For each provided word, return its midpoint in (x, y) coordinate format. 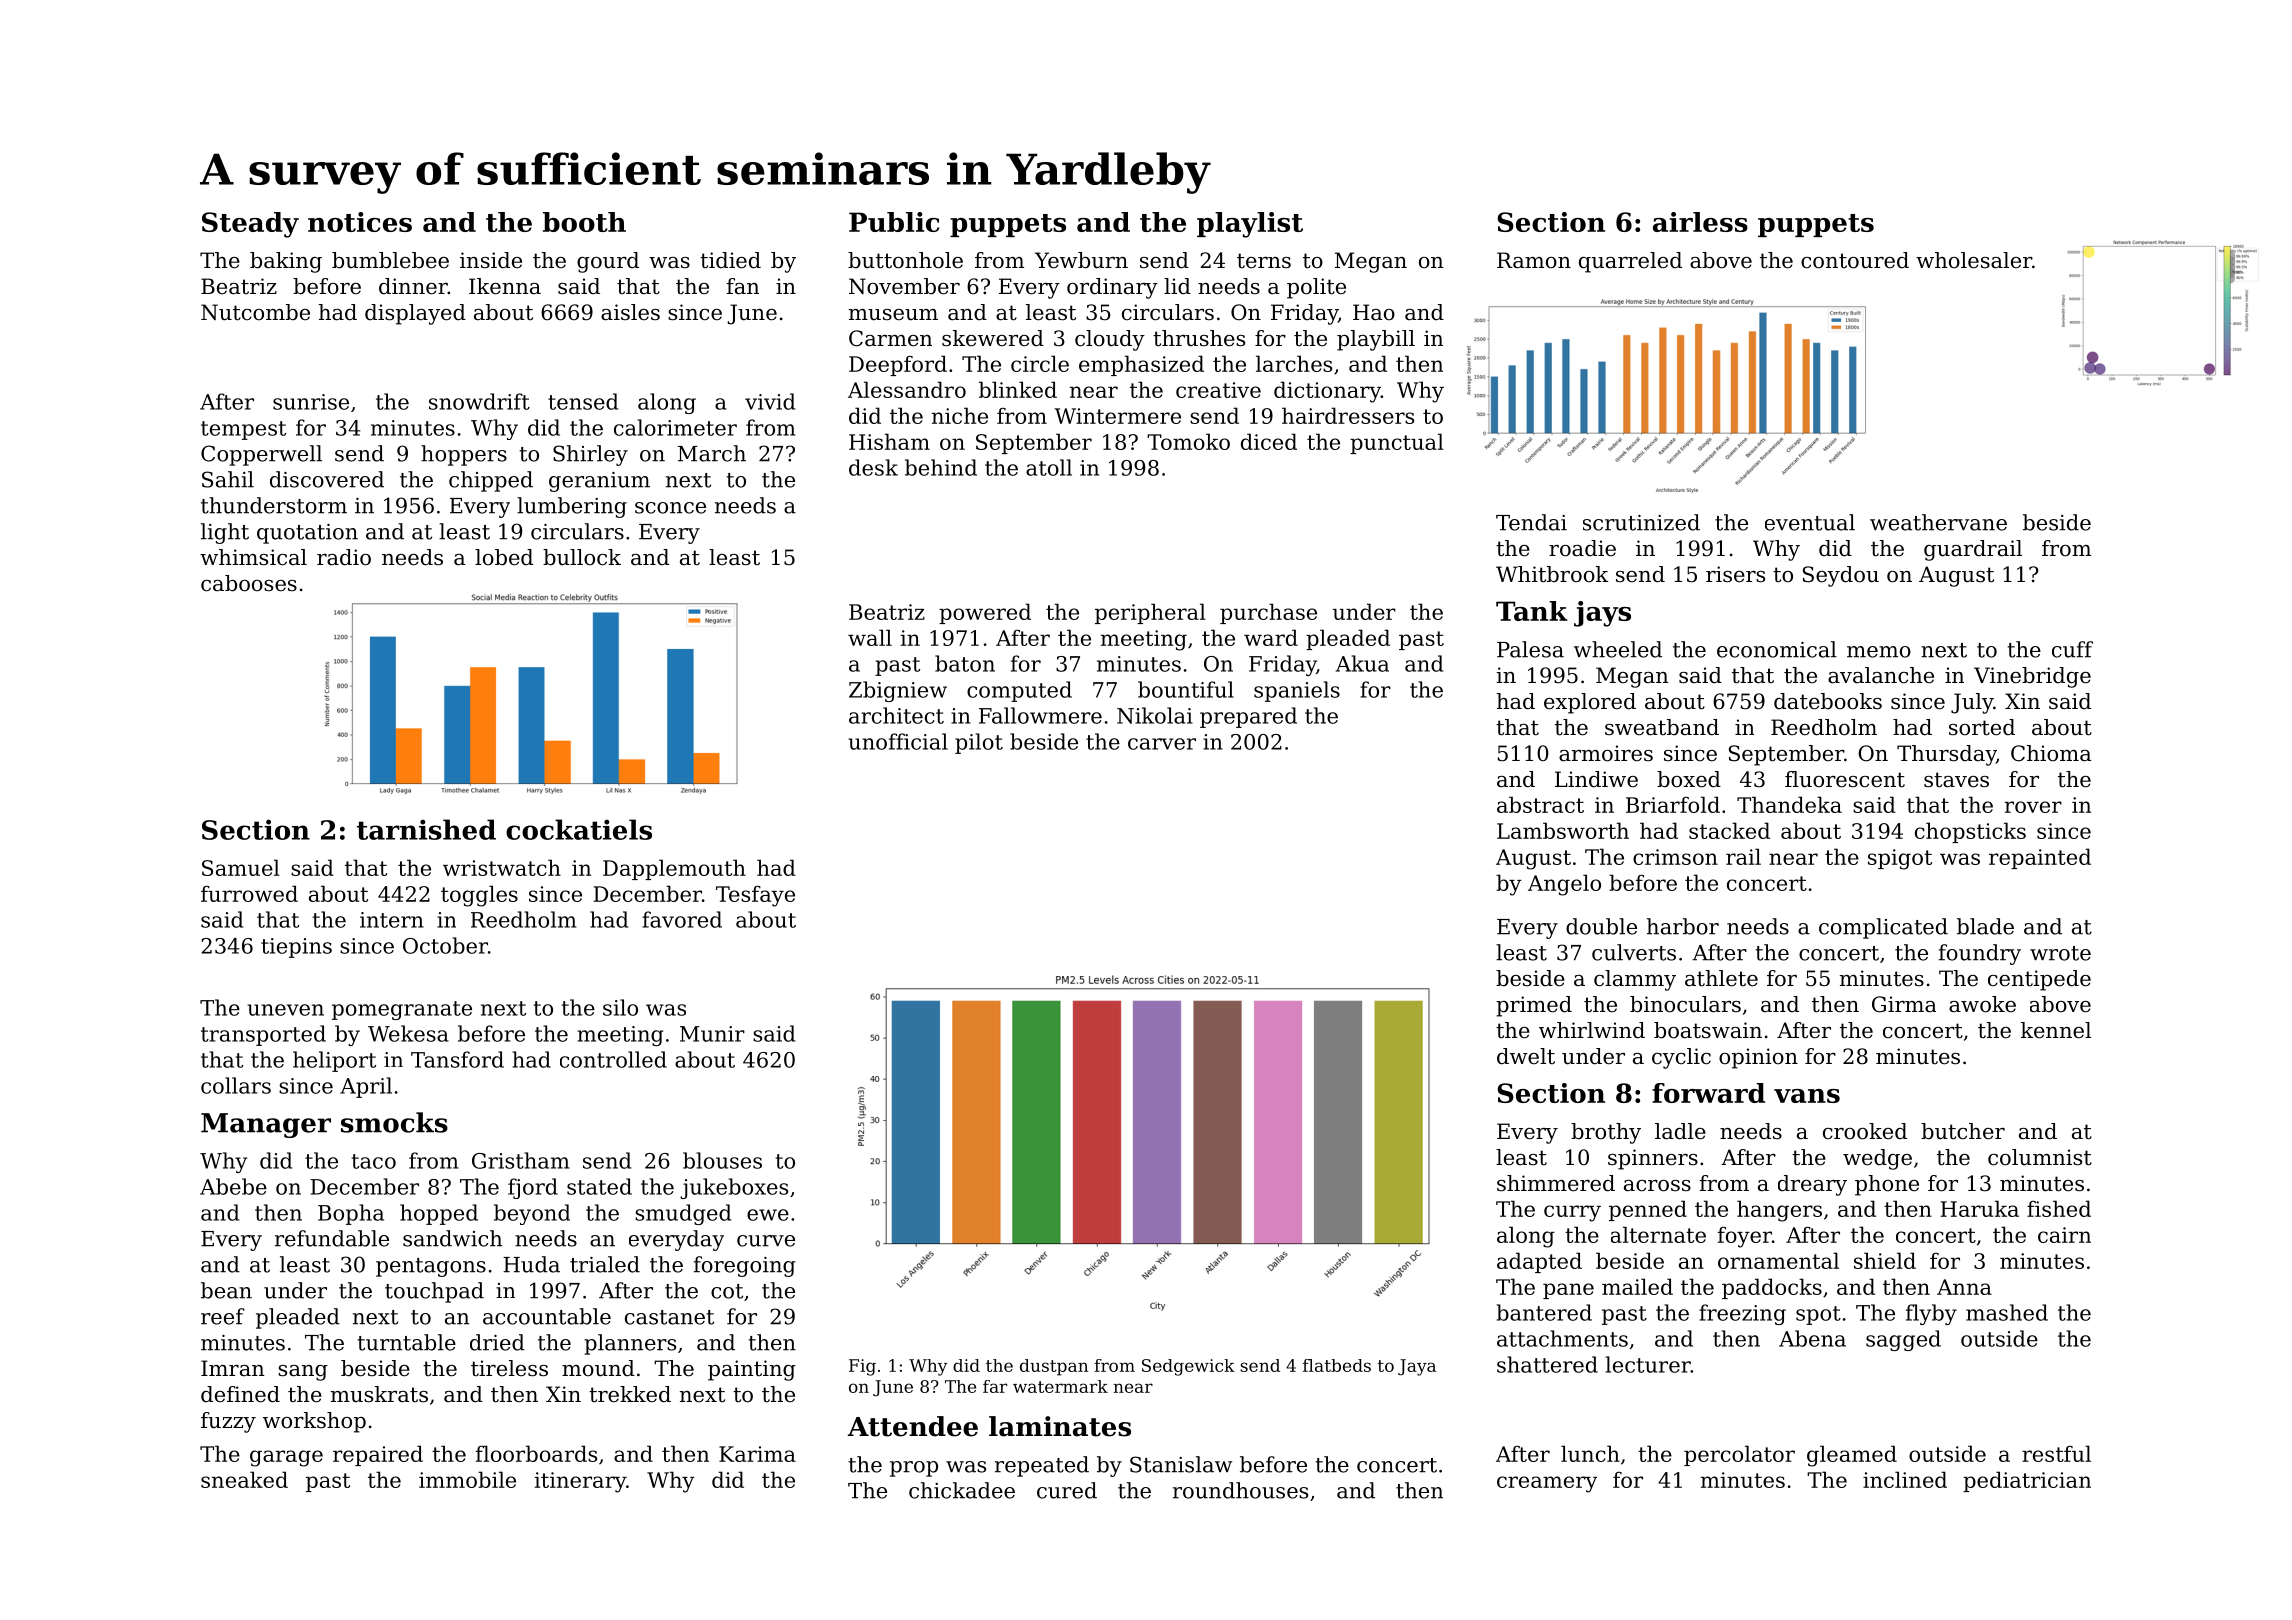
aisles (630, 312)
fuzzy (228, 1422)
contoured (1855, 260)
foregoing (745, 1266)
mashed (2007, 1312)
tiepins (296, 948)
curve (766, 1241)
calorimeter (675, 427)
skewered (993, 338)
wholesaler (1974, 260)
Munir (712, 1034)
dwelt (1526, 1056)
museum (893, 315)
